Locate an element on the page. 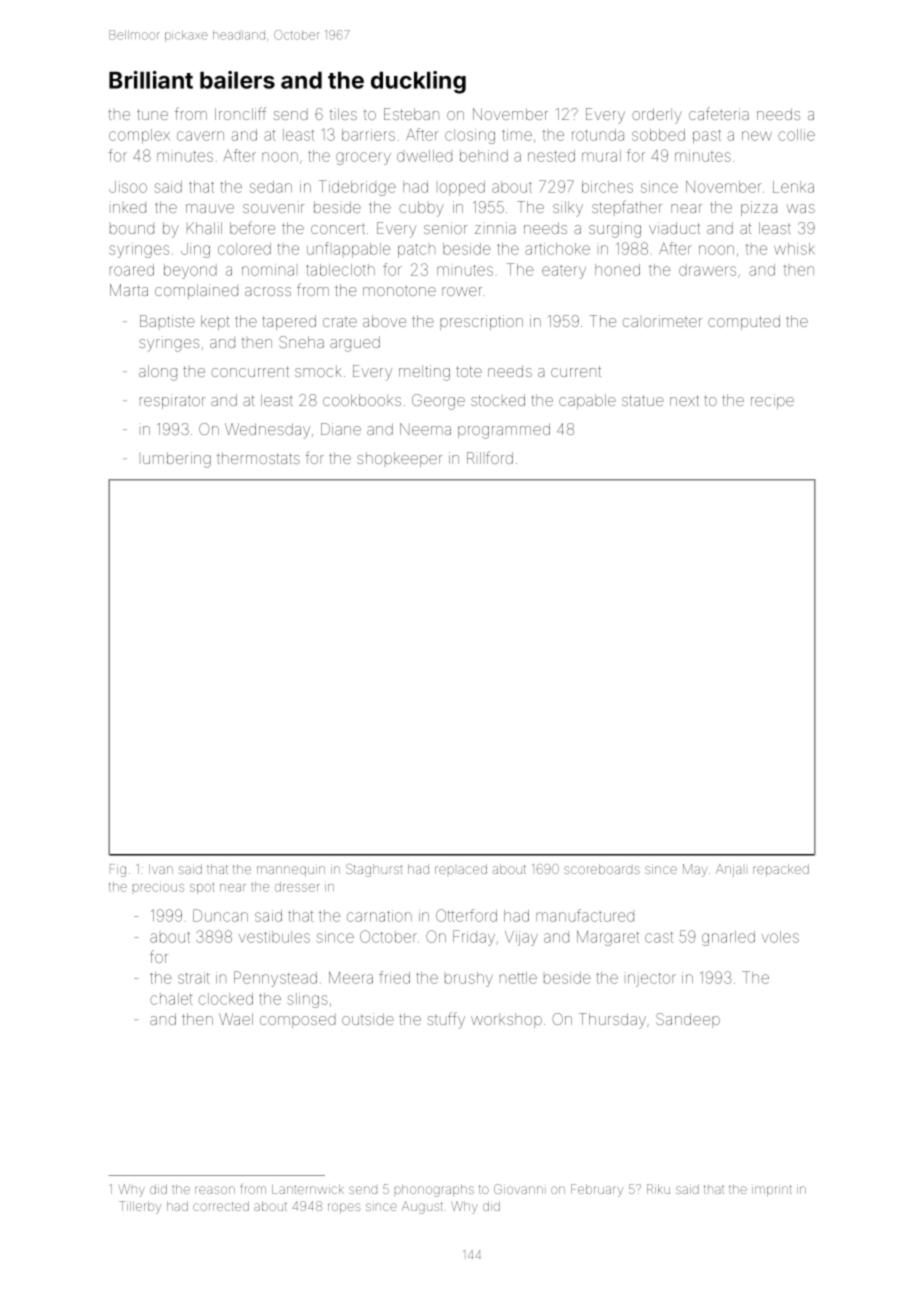  reason is located at coordinates (215, 1190).
